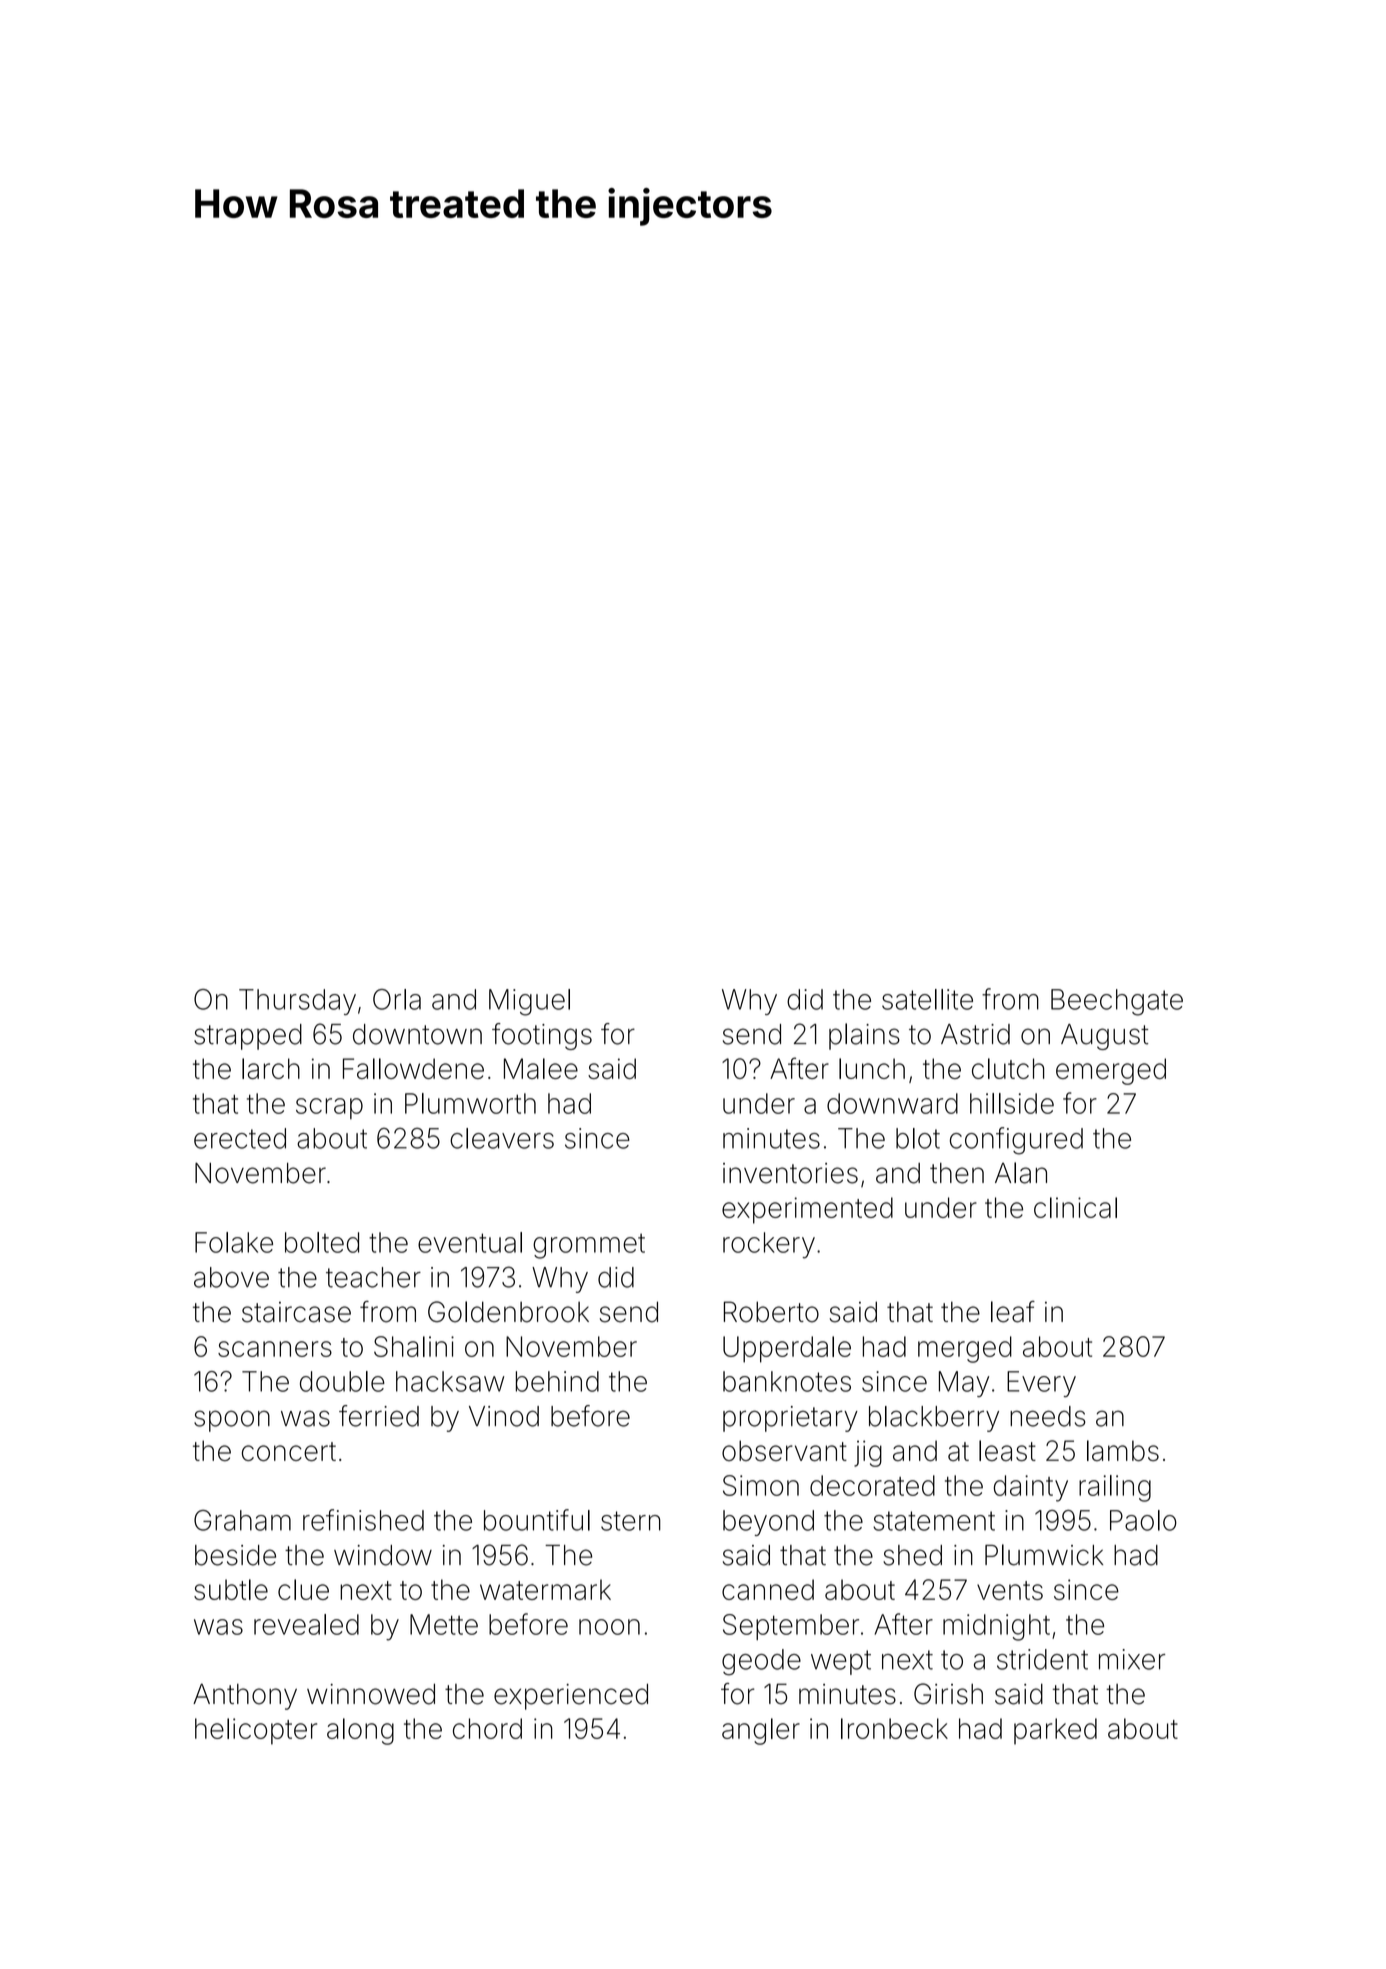 The width and height of the screenshot is (1386, 1969). Describe the element at coordinates (289, 1451) in the screenshot. I see `concert` at that location.
